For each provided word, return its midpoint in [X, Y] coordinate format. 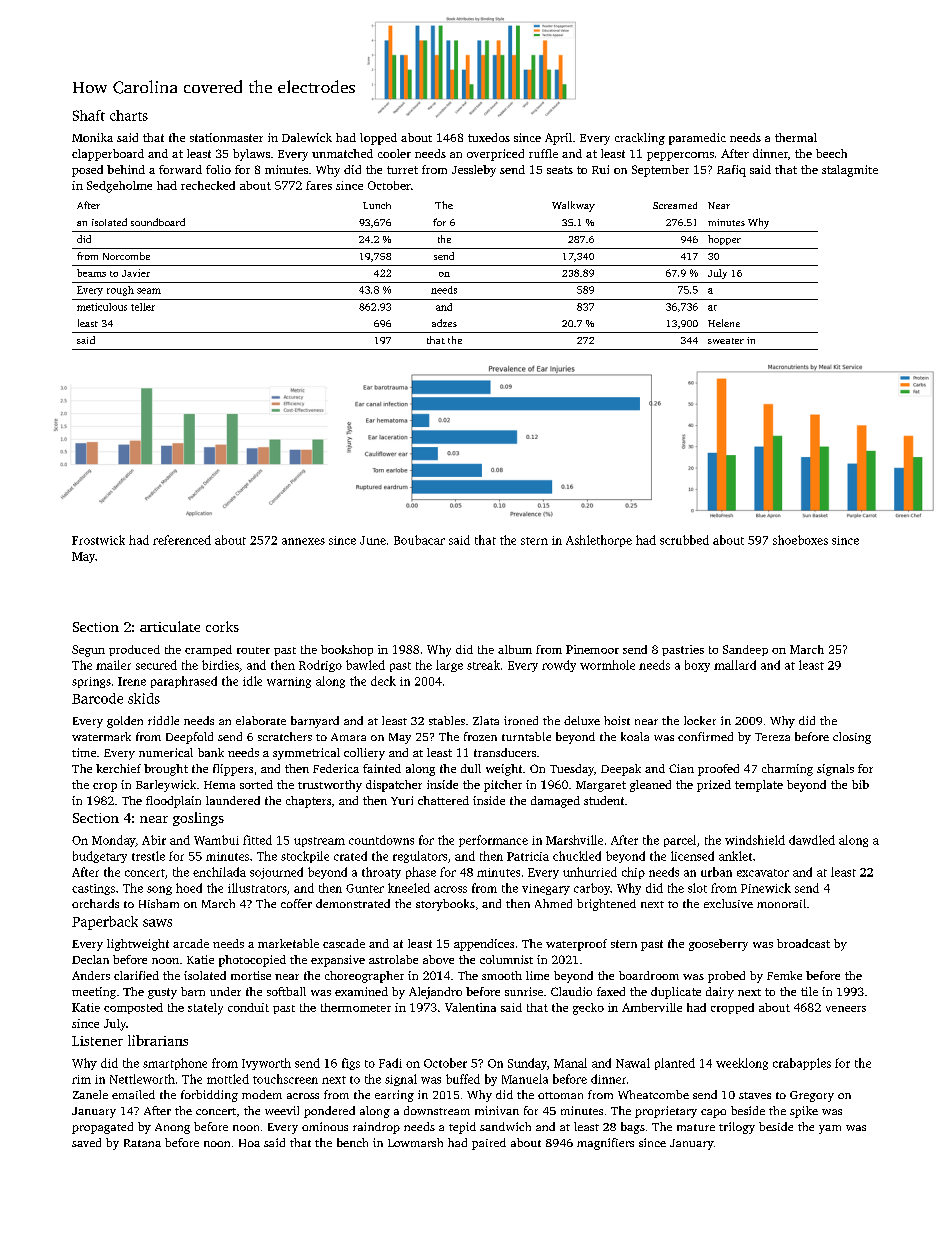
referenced [182, 540]
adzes [444, 323]
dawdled [812, 840]
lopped [378, 139]
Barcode [97, 698]
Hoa [249, 1143]
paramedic [697, 139]
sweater [726, 341]
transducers [505, 752]
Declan [90, 959]
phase [421, 873]
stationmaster [226, 137]
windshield [755, 840]
